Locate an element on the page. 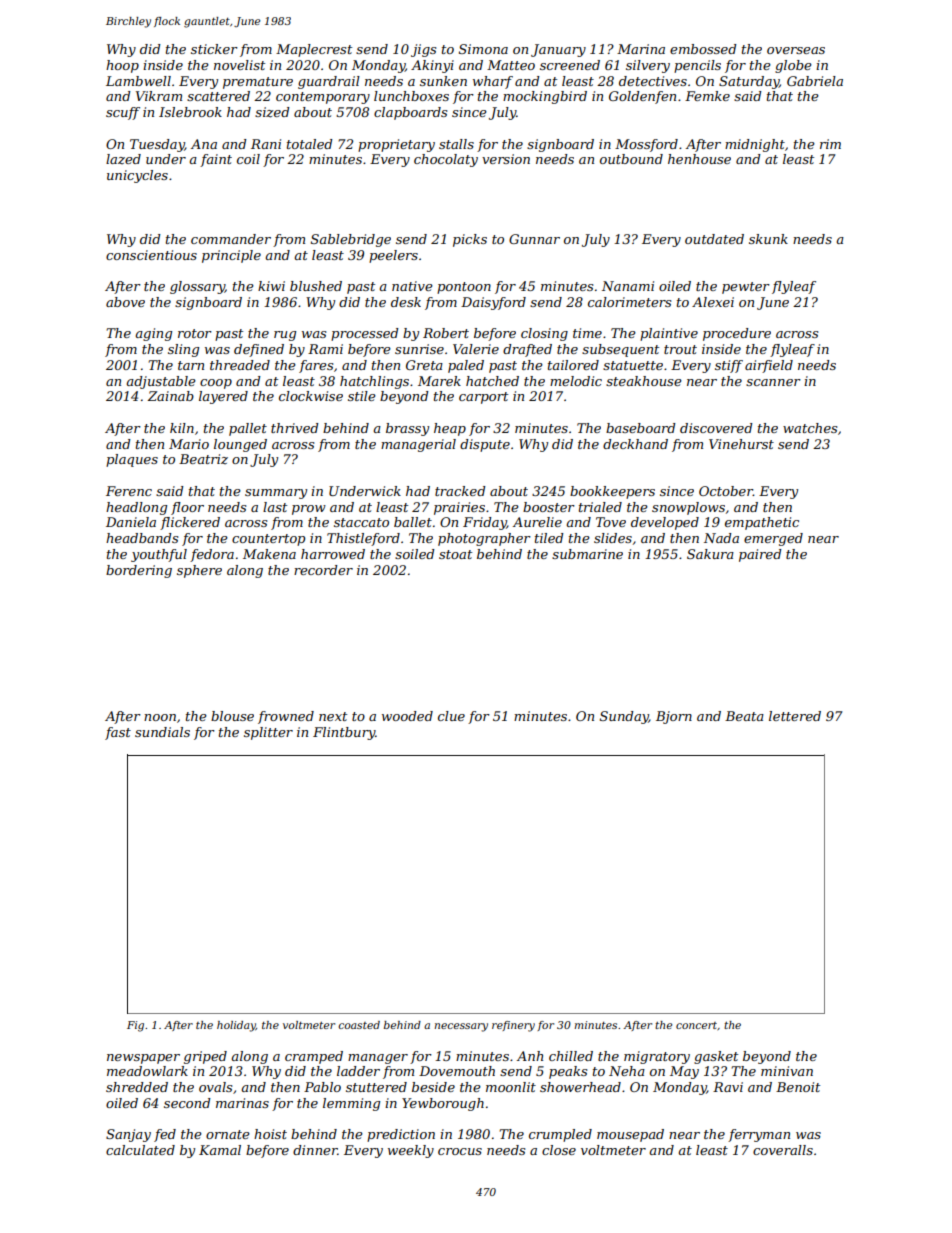 The width and height of the image is (952, 1233). Daisyford is located at coordinates (493, 303).
